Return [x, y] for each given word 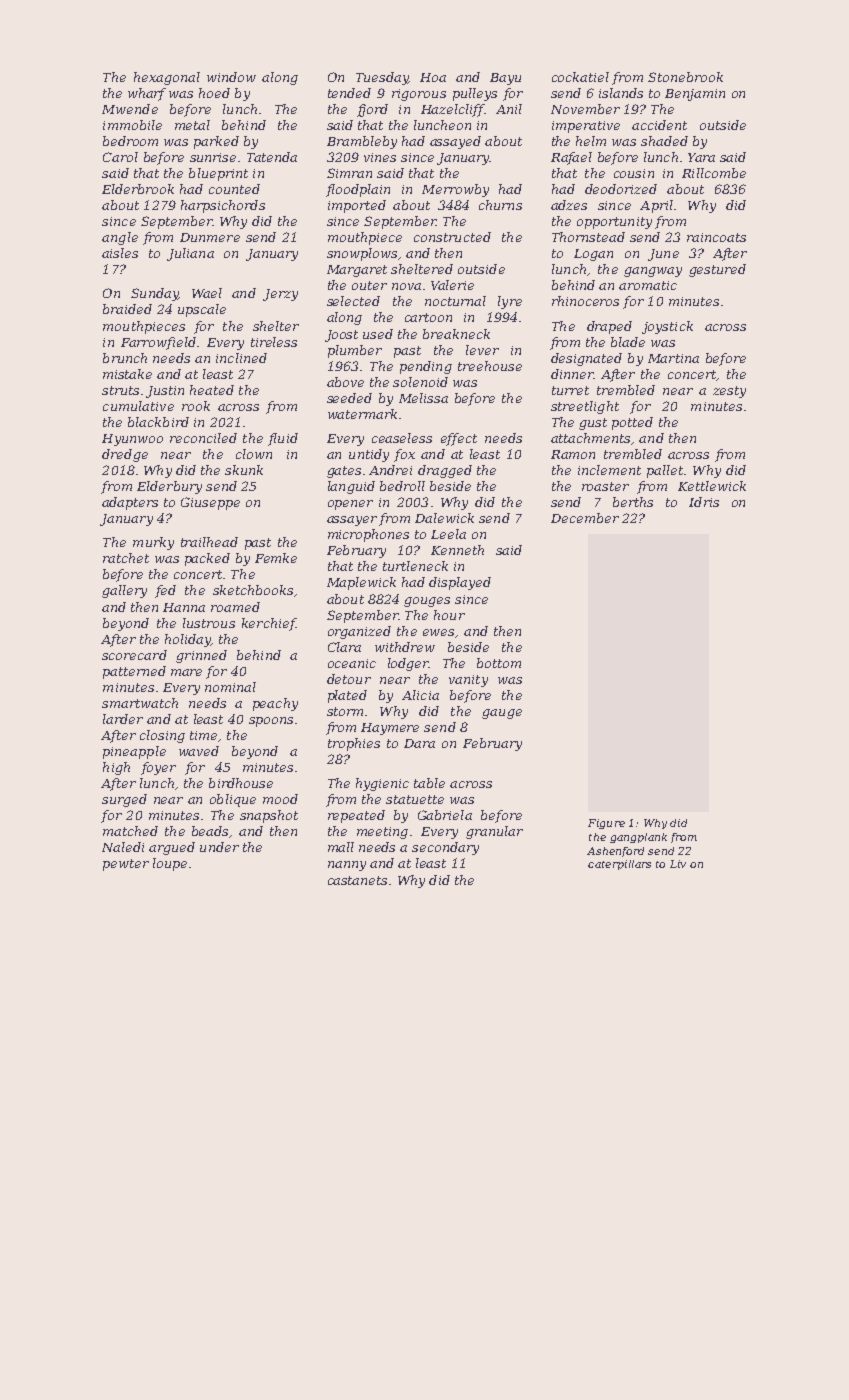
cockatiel [580, 77]
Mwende [130, 109]
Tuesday [382, 78]
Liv [678, 864]
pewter [126, 865]
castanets [357, 880]
